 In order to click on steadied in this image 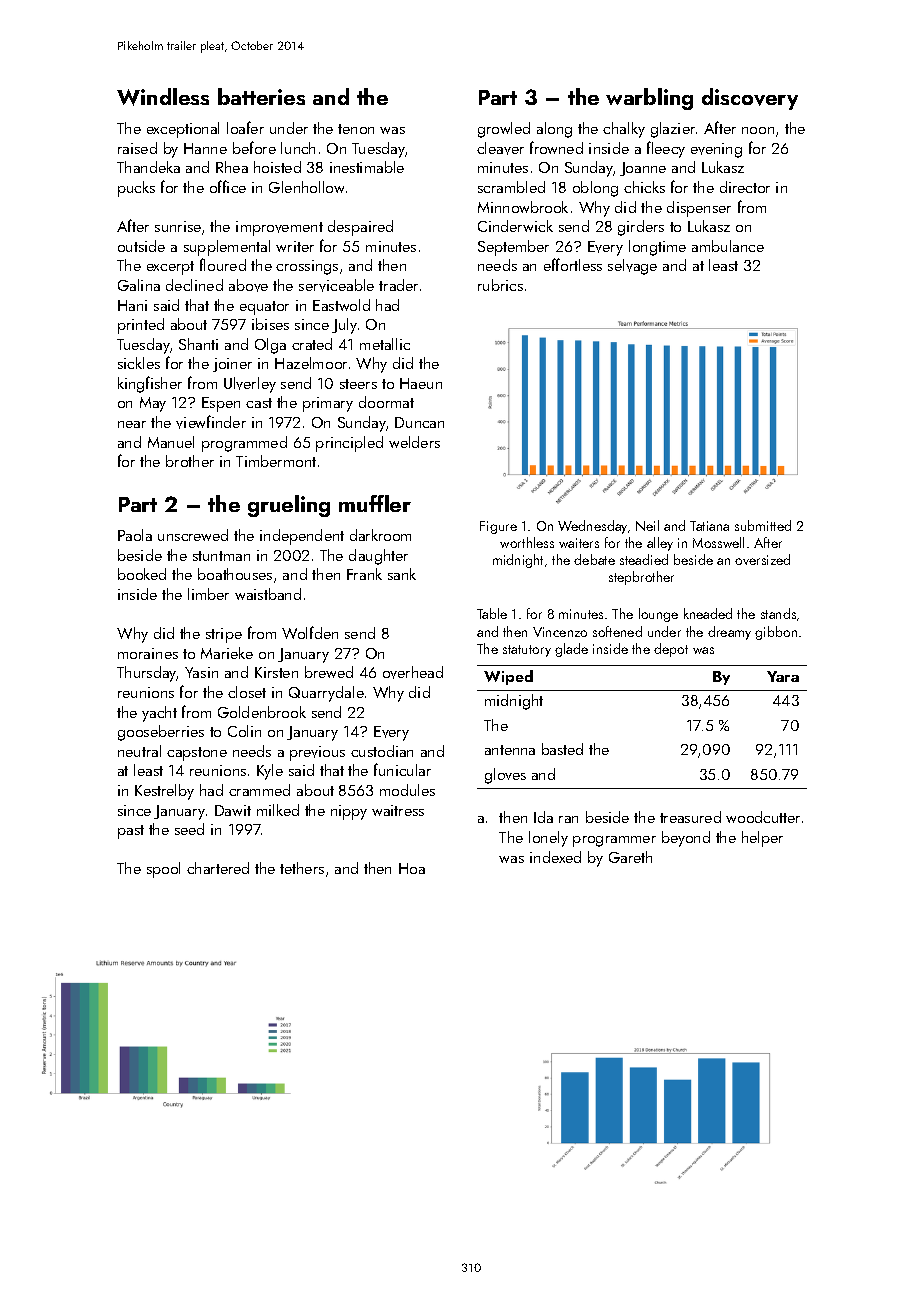, I will do `click(644, 559)`.
